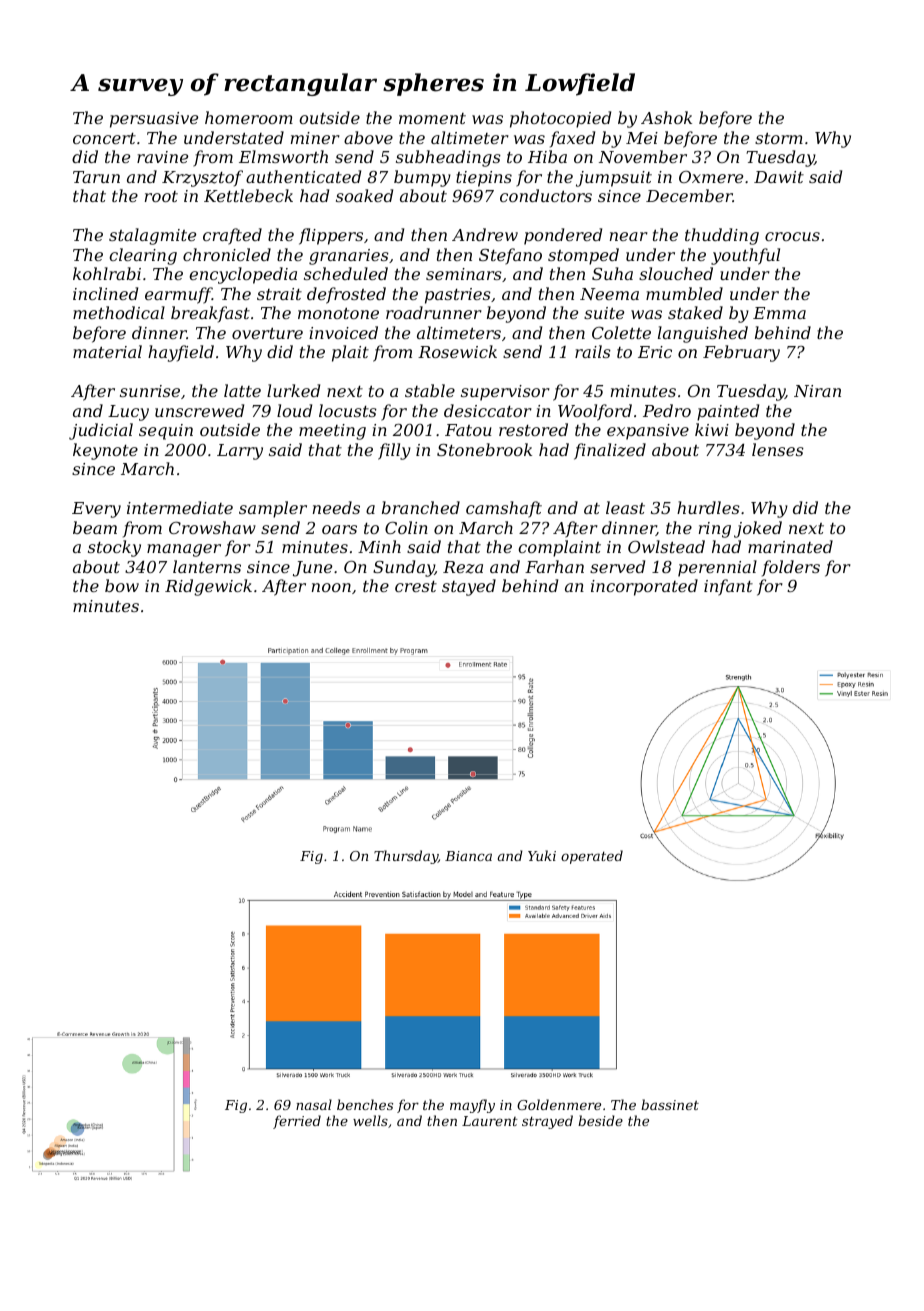 Image resolution: width=924 pixels, height=1311 pixels. Describe the element at coordinates (728, 587) in the image. I see `infant` at that location.
